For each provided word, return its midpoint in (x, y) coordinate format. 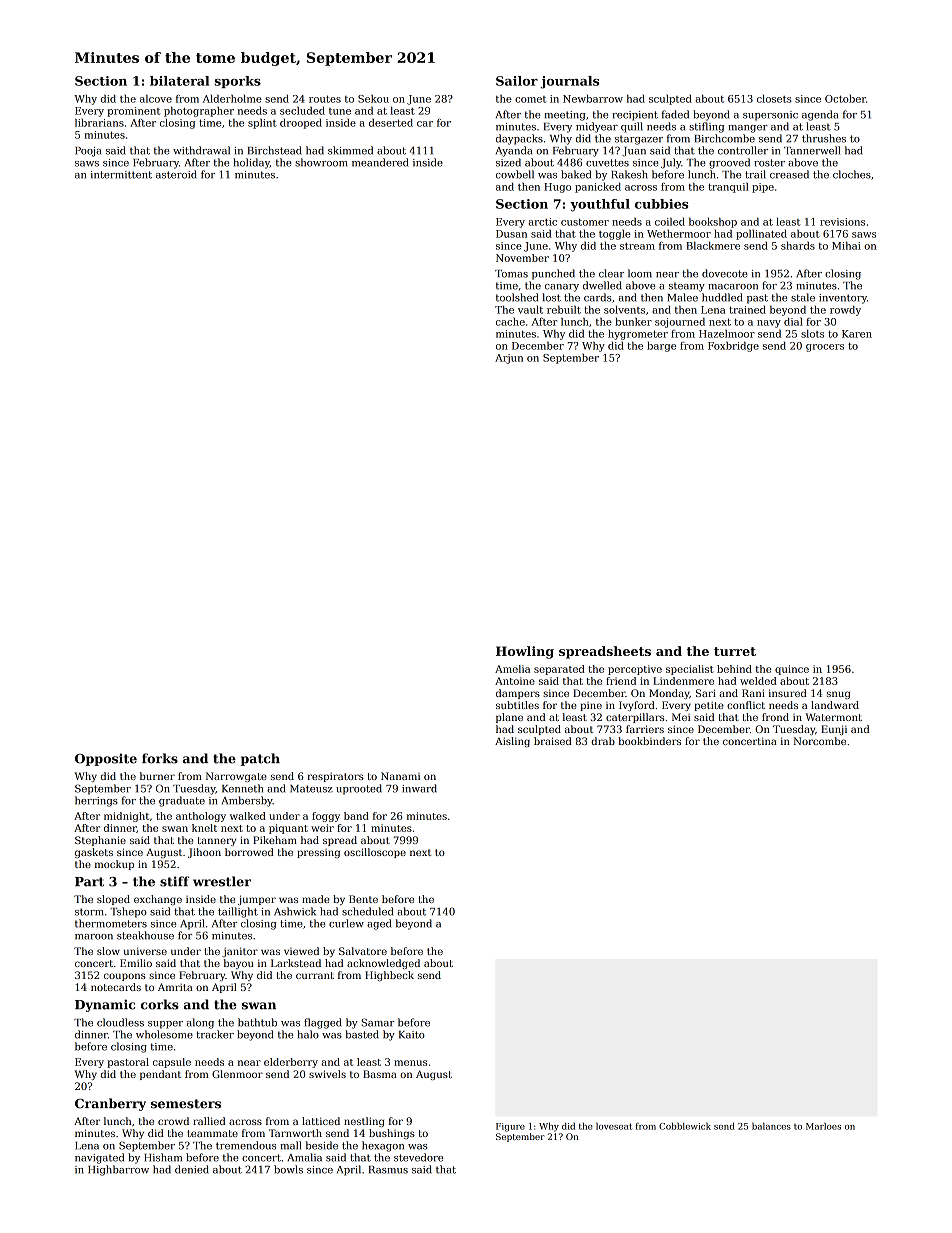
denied (192, 1169)
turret (735, 651)
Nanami (400, 776)
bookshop (713, 223)
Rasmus (388, 1170)
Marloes (823, 1126)
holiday (251, 163)
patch (260, 759)
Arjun (509, 359)
